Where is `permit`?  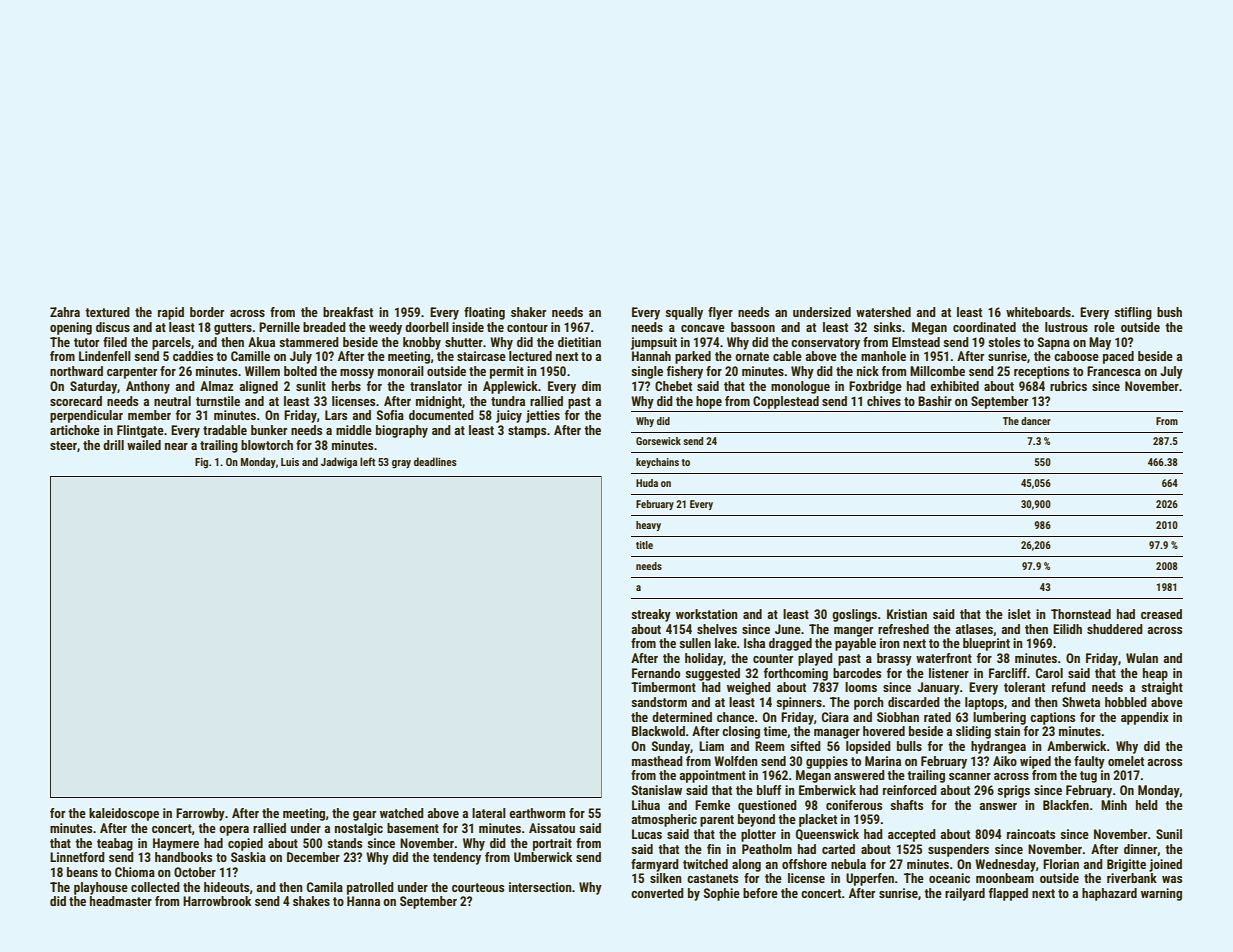
permit is located at coordinates (507, 372).
